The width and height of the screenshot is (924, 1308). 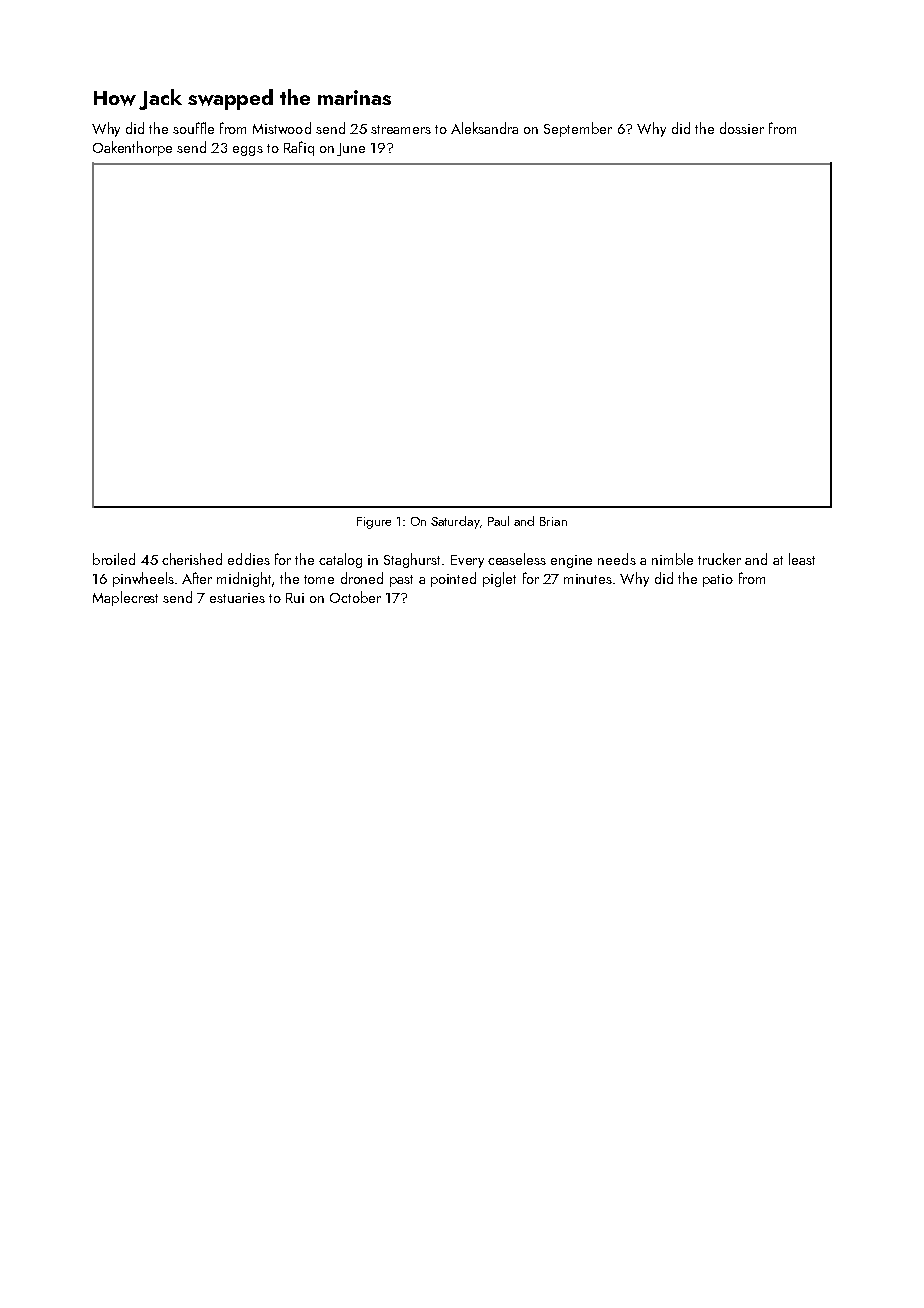 I want to click on June, so click(x=351, y=149).
